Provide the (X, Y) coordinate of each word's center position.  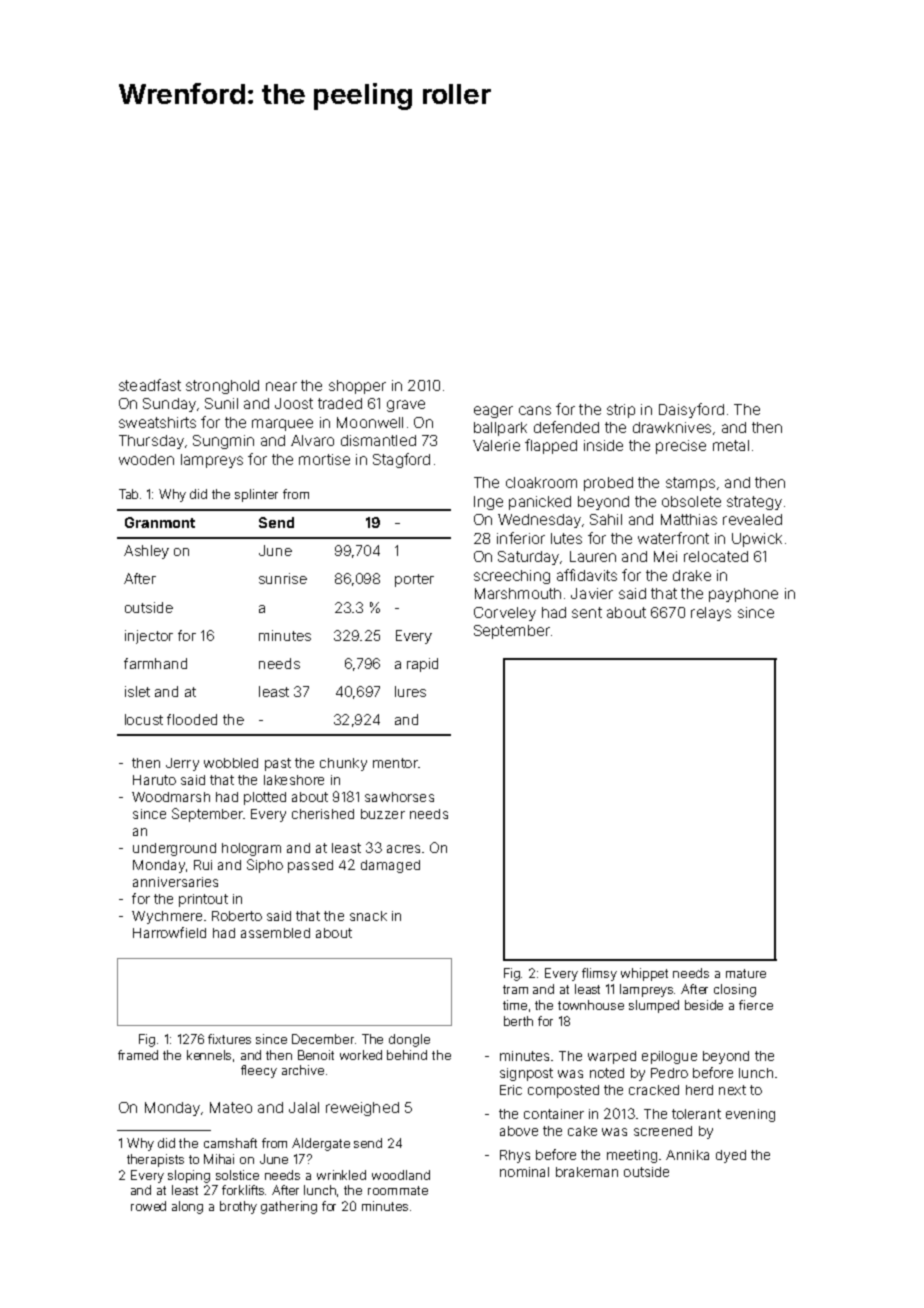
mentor (395, 763)
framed (138, 1055)
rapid (422, 665)
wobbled (231, 763)
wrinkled (341, 1175)
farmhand (155, 663)
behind (407, 1055)
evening (750, 1115)
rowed (148, 1206)
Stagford (401, 460)
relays (711, 614)
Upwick (757, 540)
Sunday (169, 405)
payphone (743, 595)
